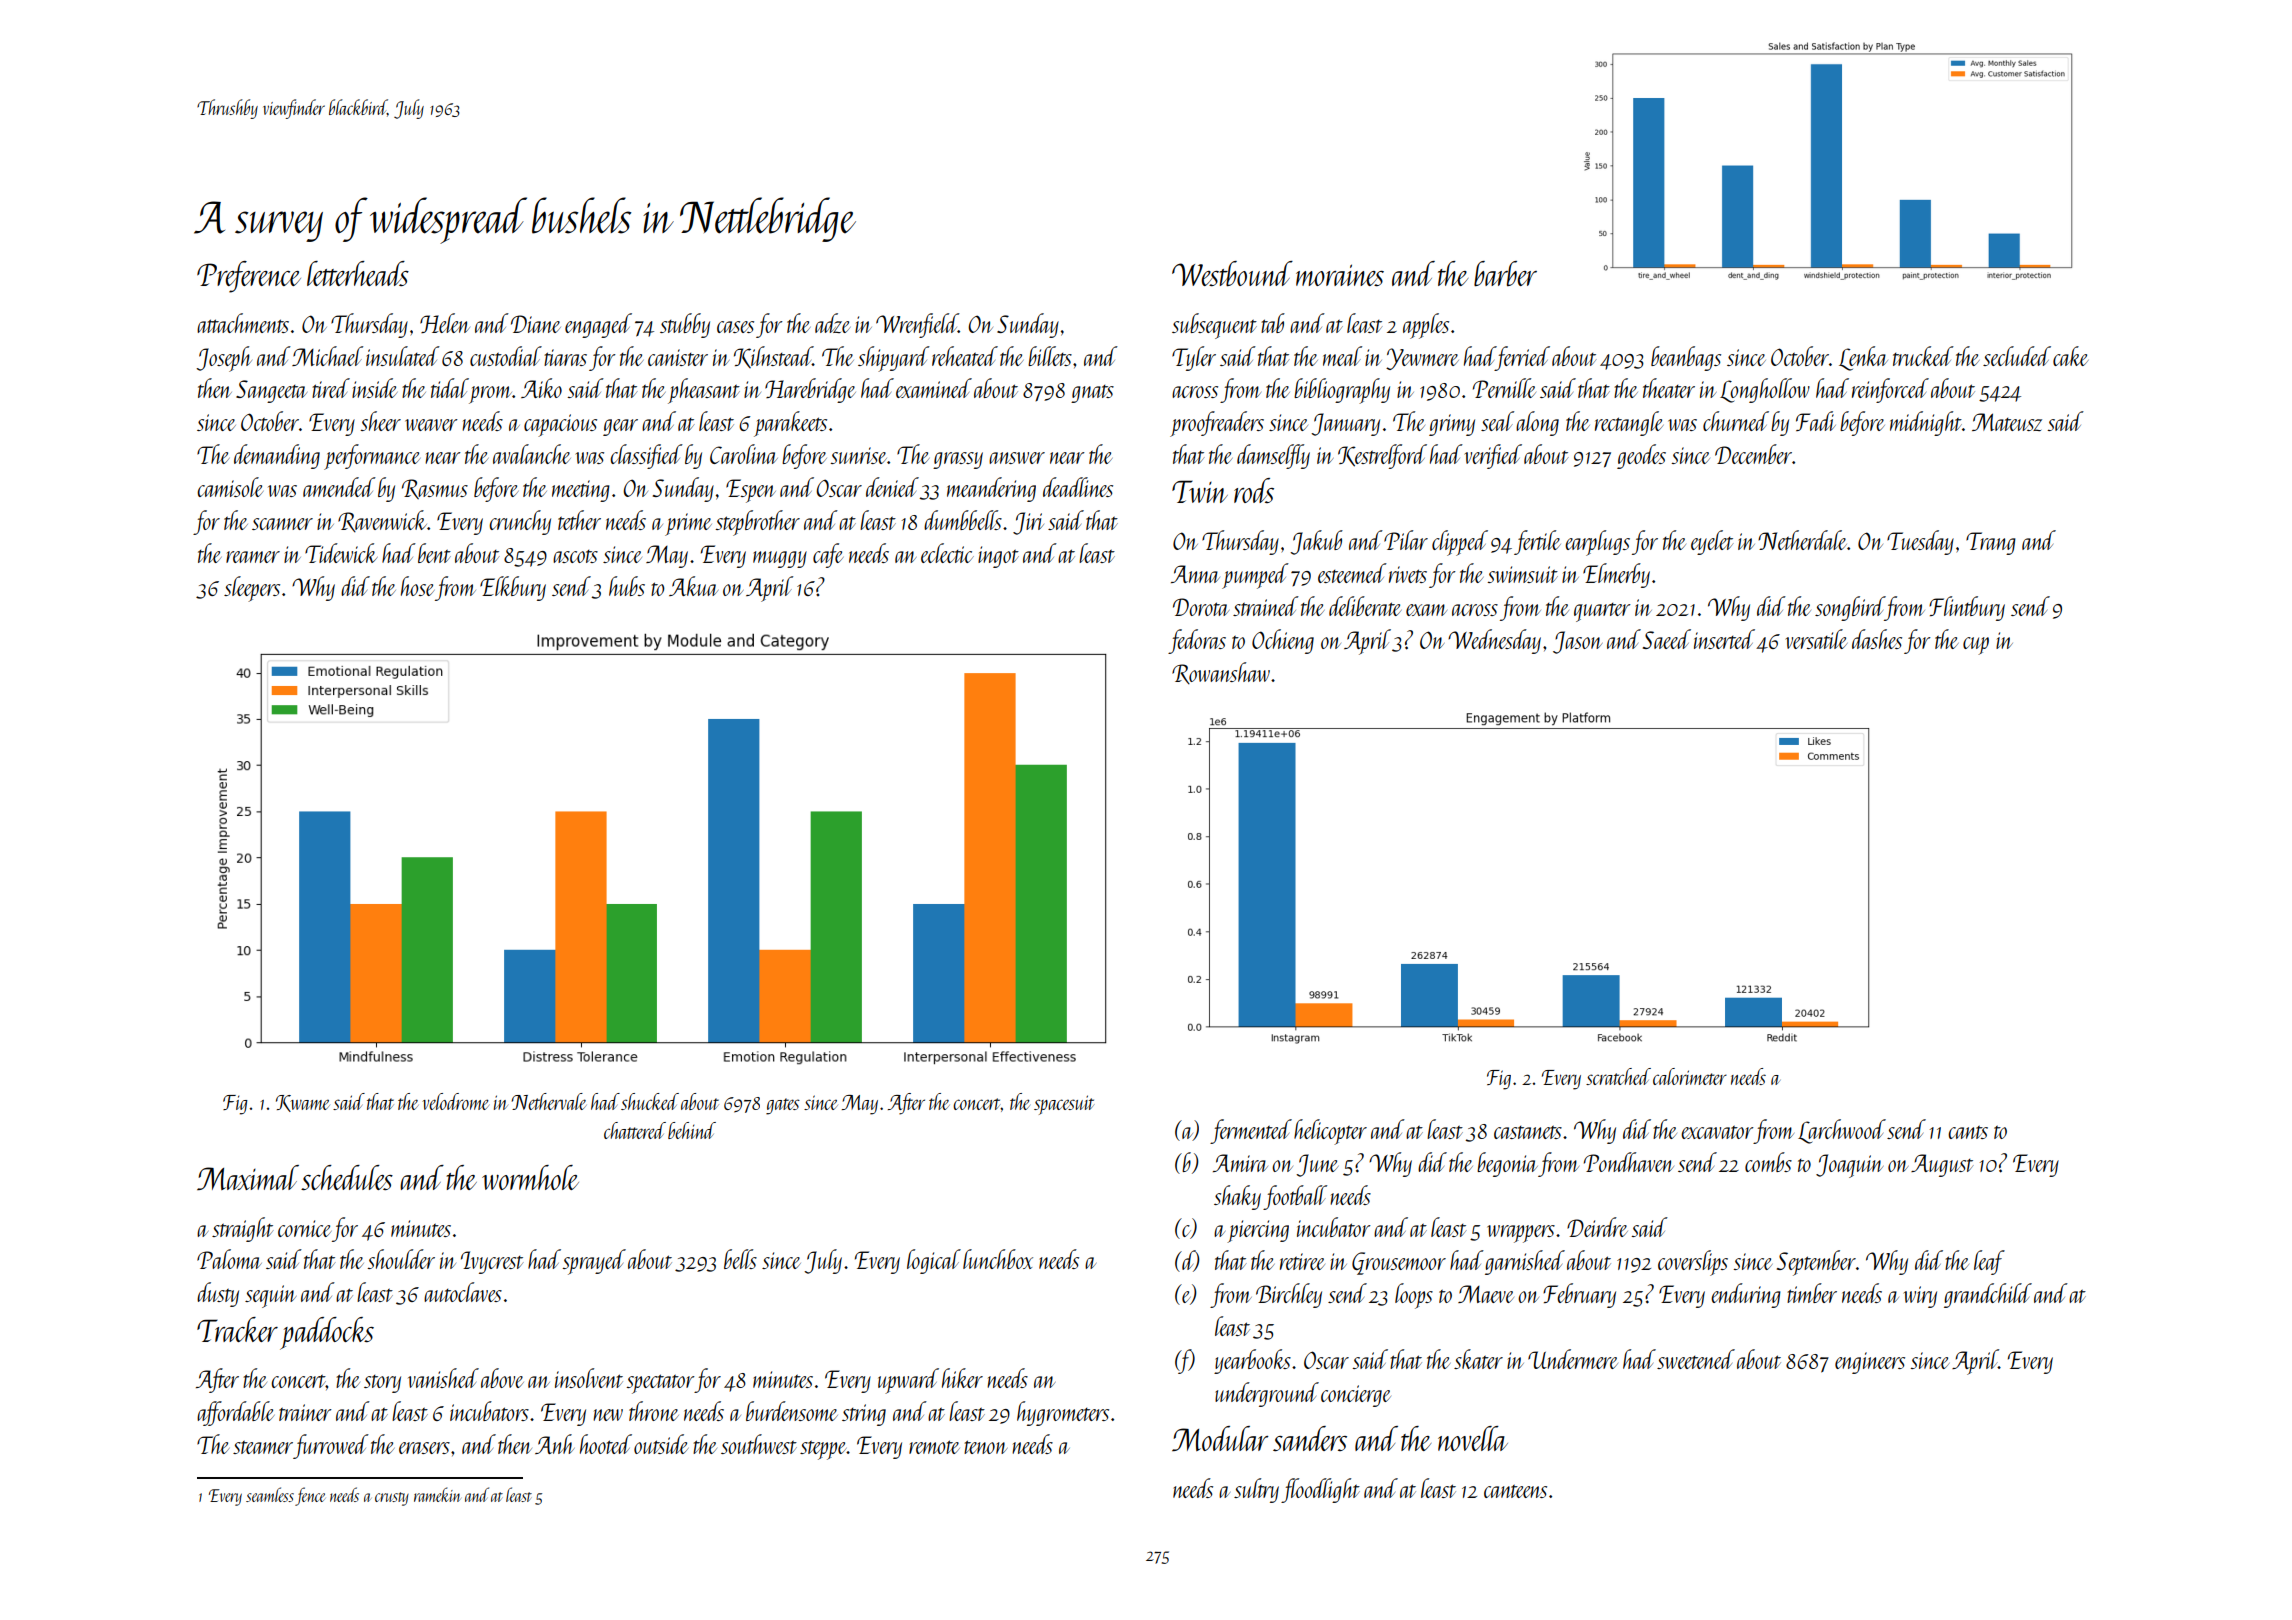 This page has width=2292, height=1620. I want to click on canteens, so click(1515, 1491).
